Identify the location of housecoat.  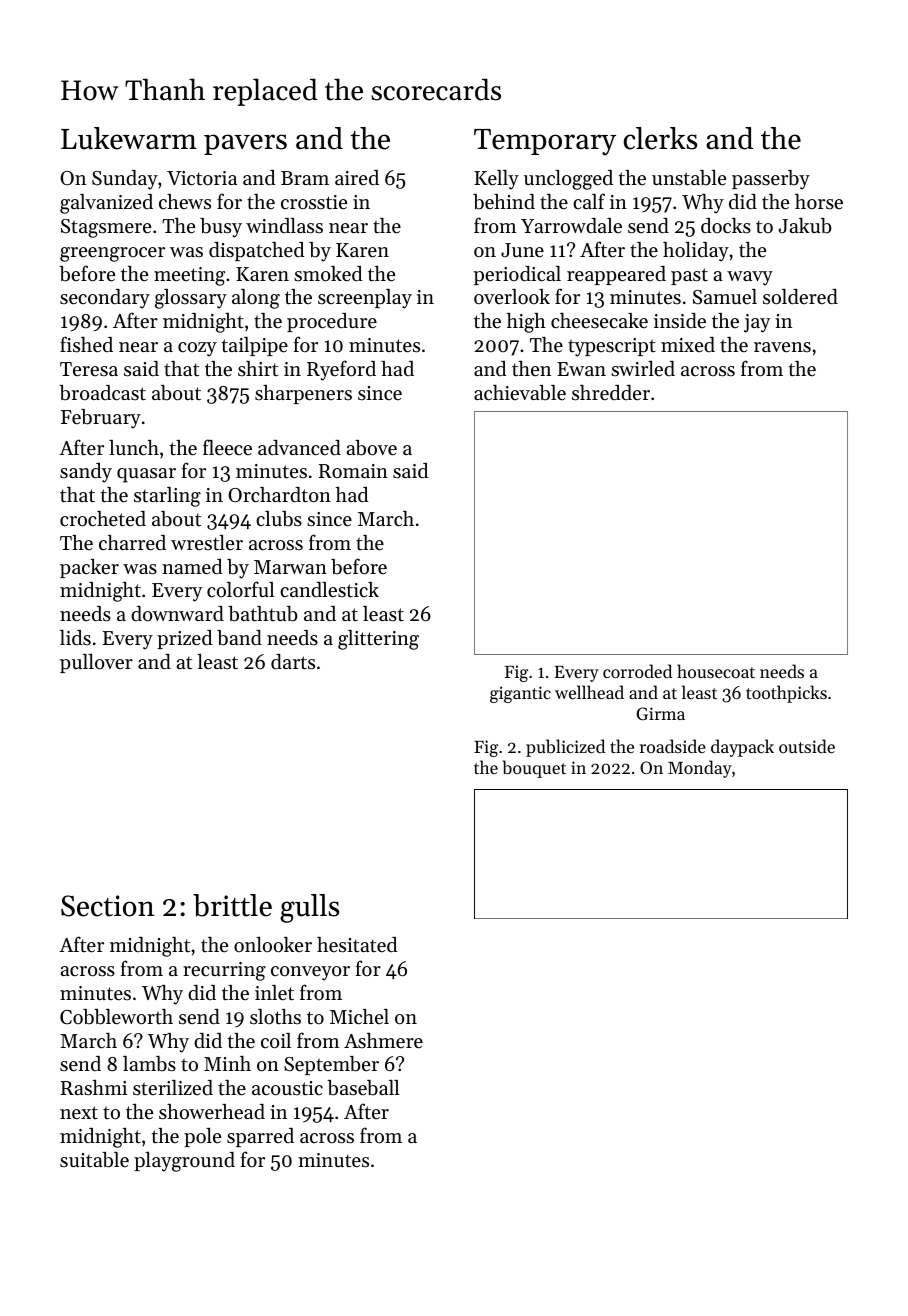
(716, 671).
